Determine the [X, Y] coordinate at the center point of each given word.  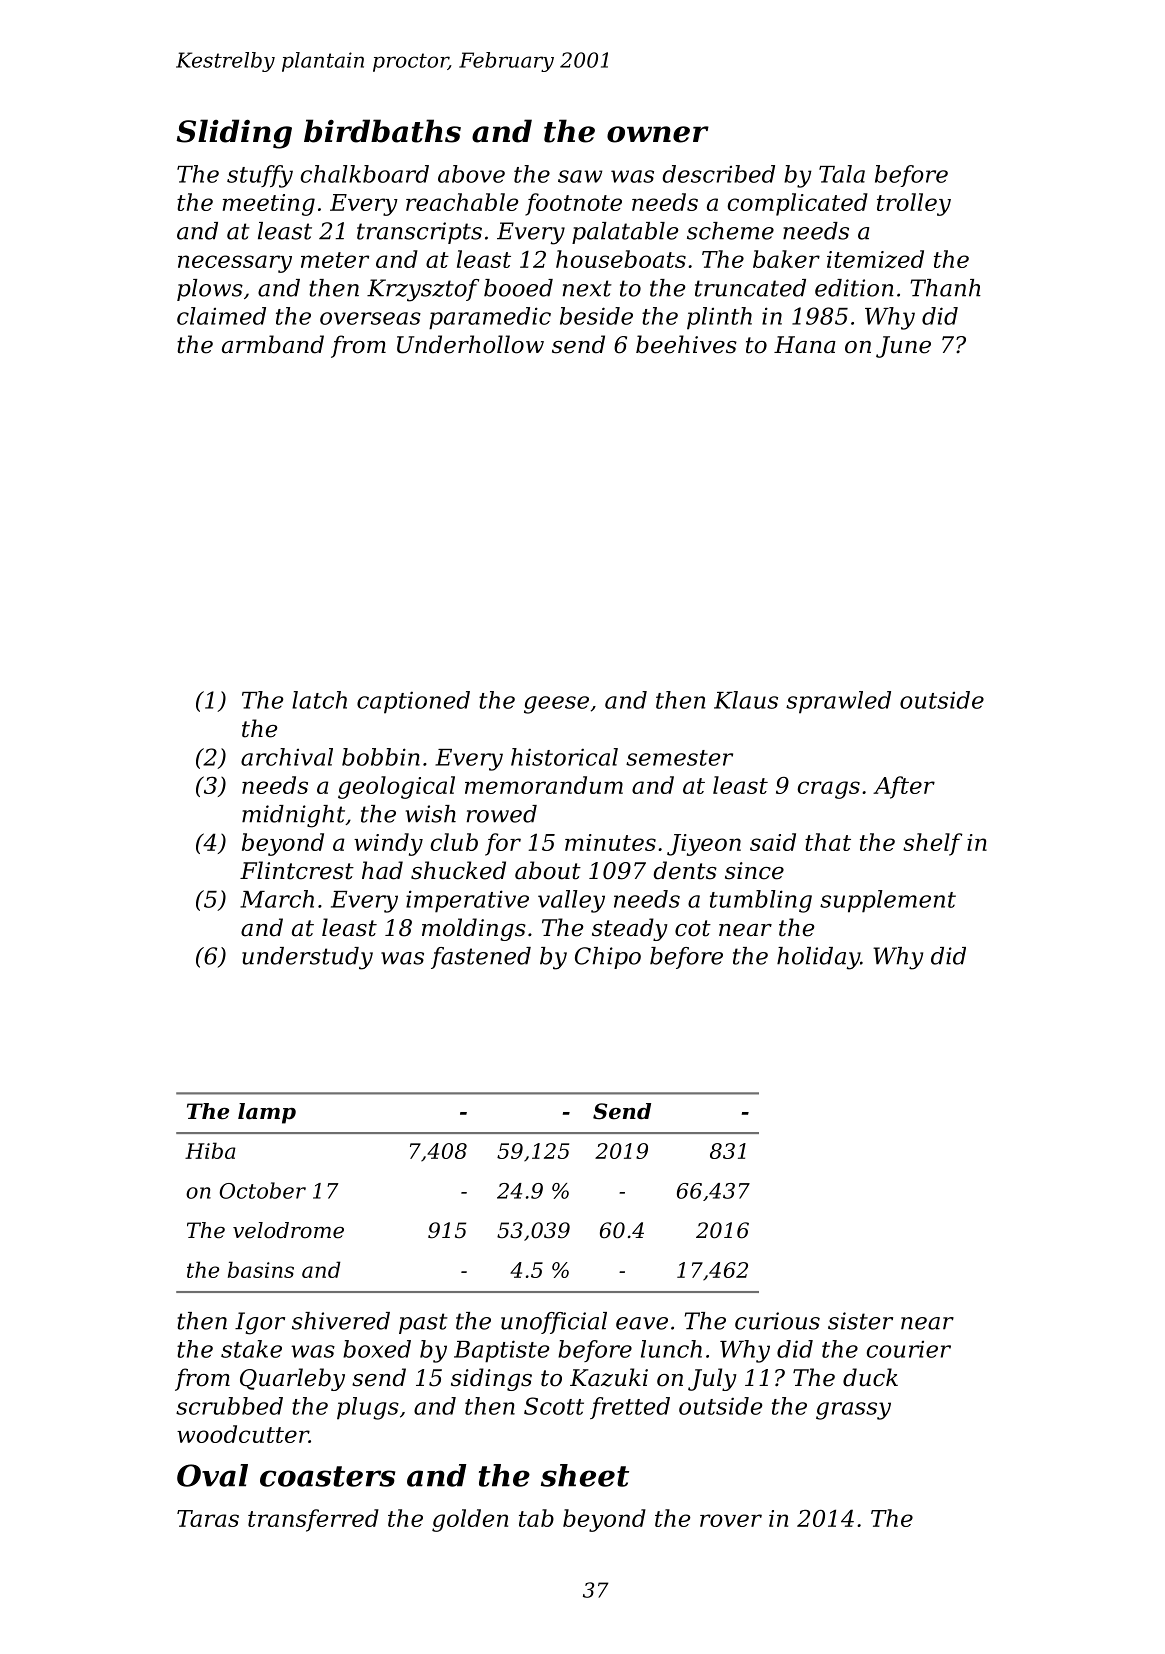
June [903, 347]
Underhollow [470, 344]
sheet [585, 1475]
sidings [491, 1379]
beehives [686, 344]
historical [564, 757]
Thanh [946, 288]
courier [909, 1349]
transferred [313, 1520]
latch [319, 700]
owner [658, 134]
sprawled [838, 702]
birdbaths [382, 131]
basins [261, 1269]
